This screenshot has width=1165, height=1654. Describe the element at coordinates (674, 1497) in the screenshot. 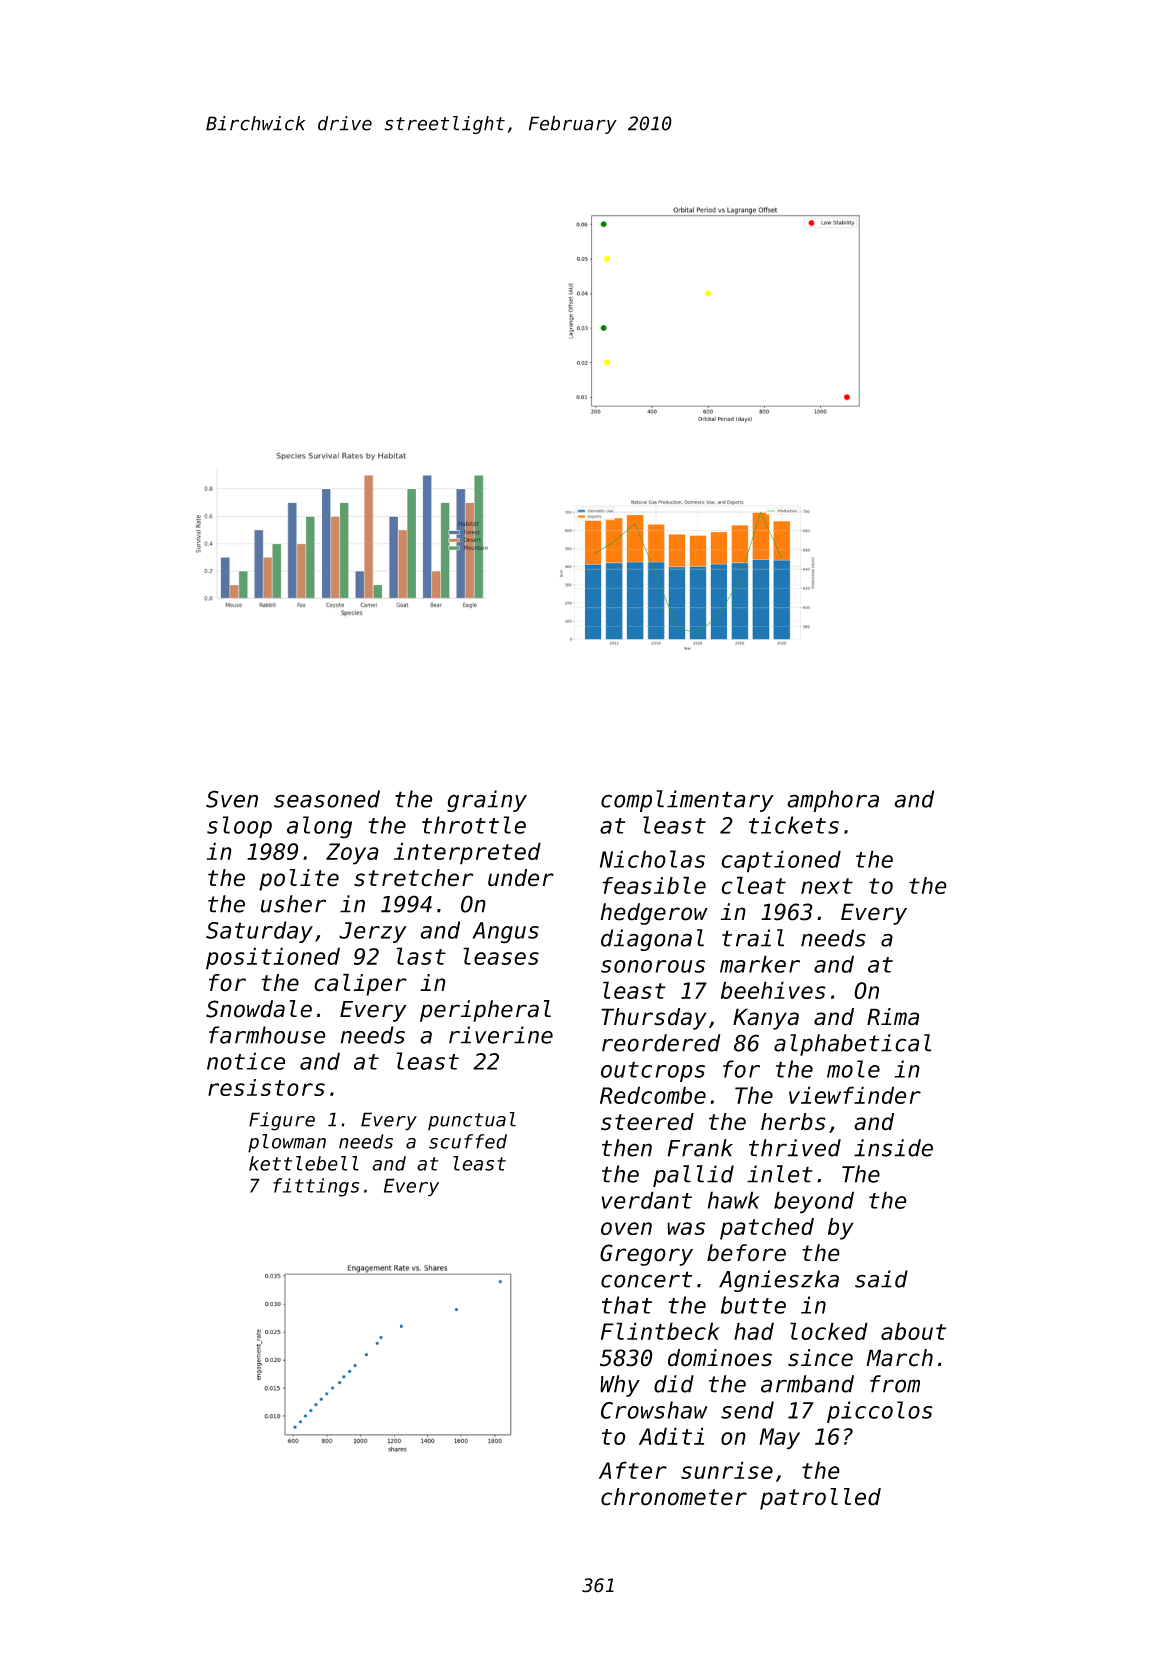

I see `chronometer` at that location.
